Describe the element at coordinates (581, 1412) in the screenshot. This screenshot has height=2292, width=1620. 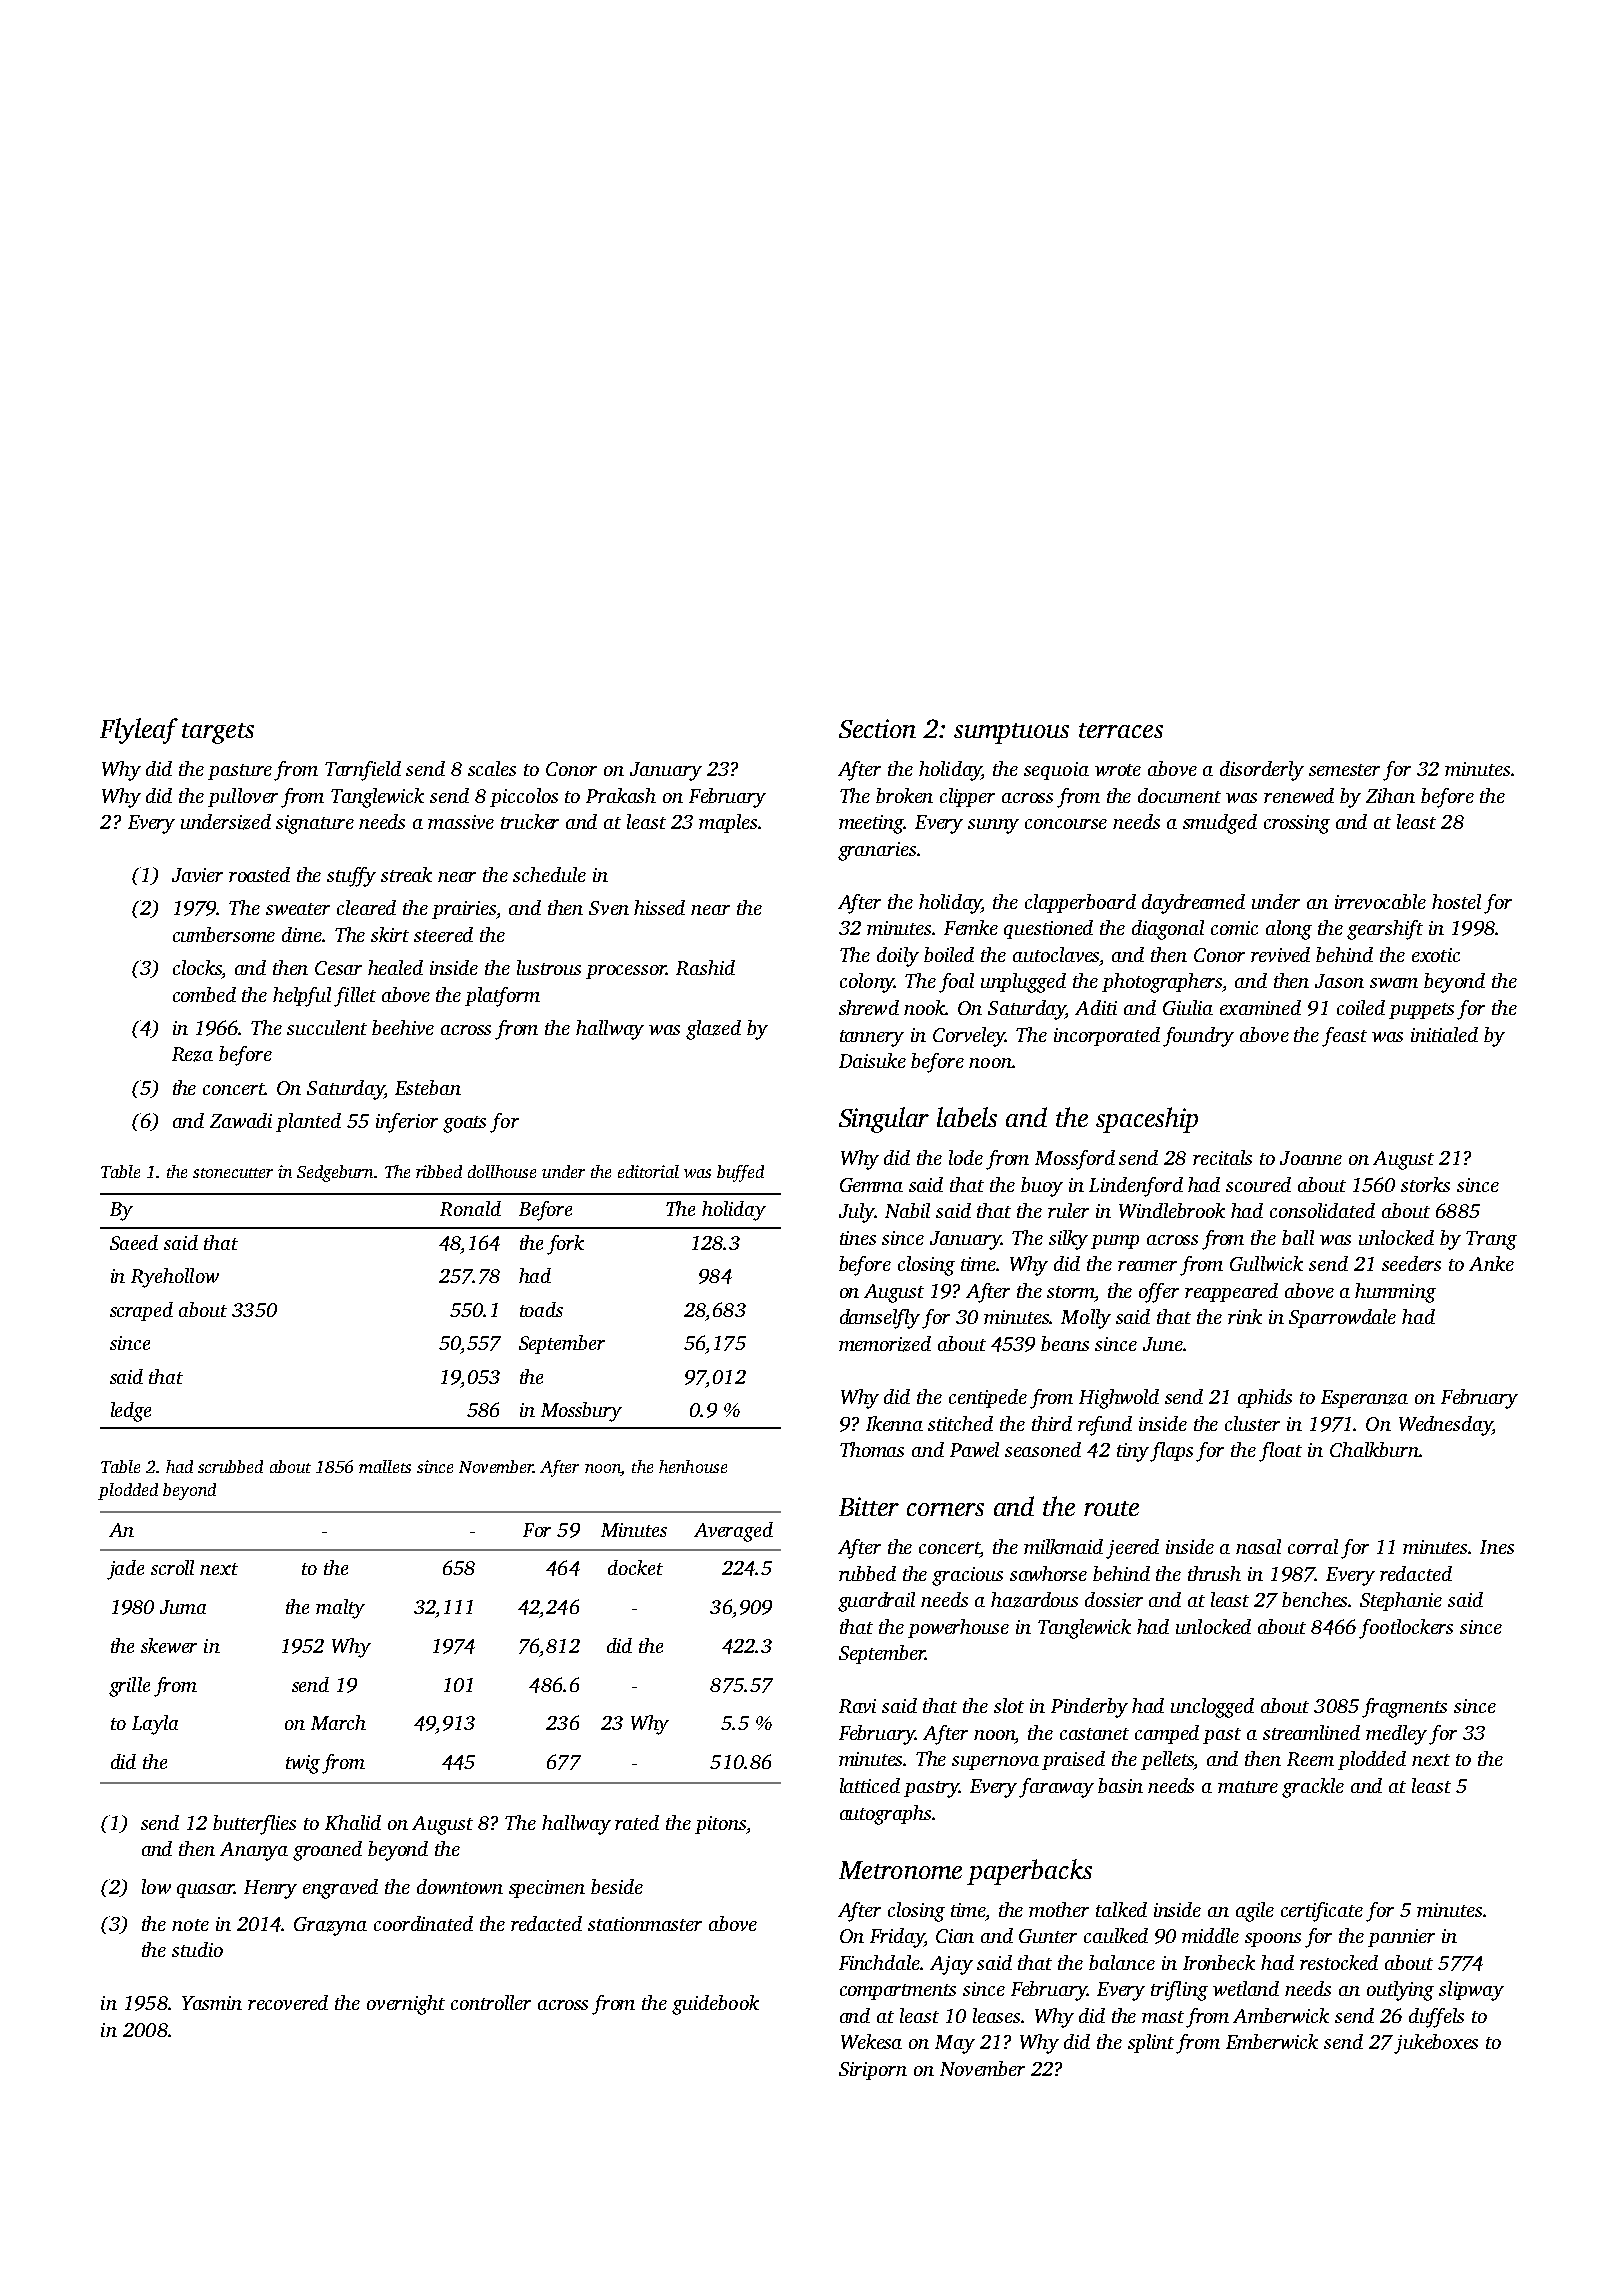
I see `Mossbury` at that location.
